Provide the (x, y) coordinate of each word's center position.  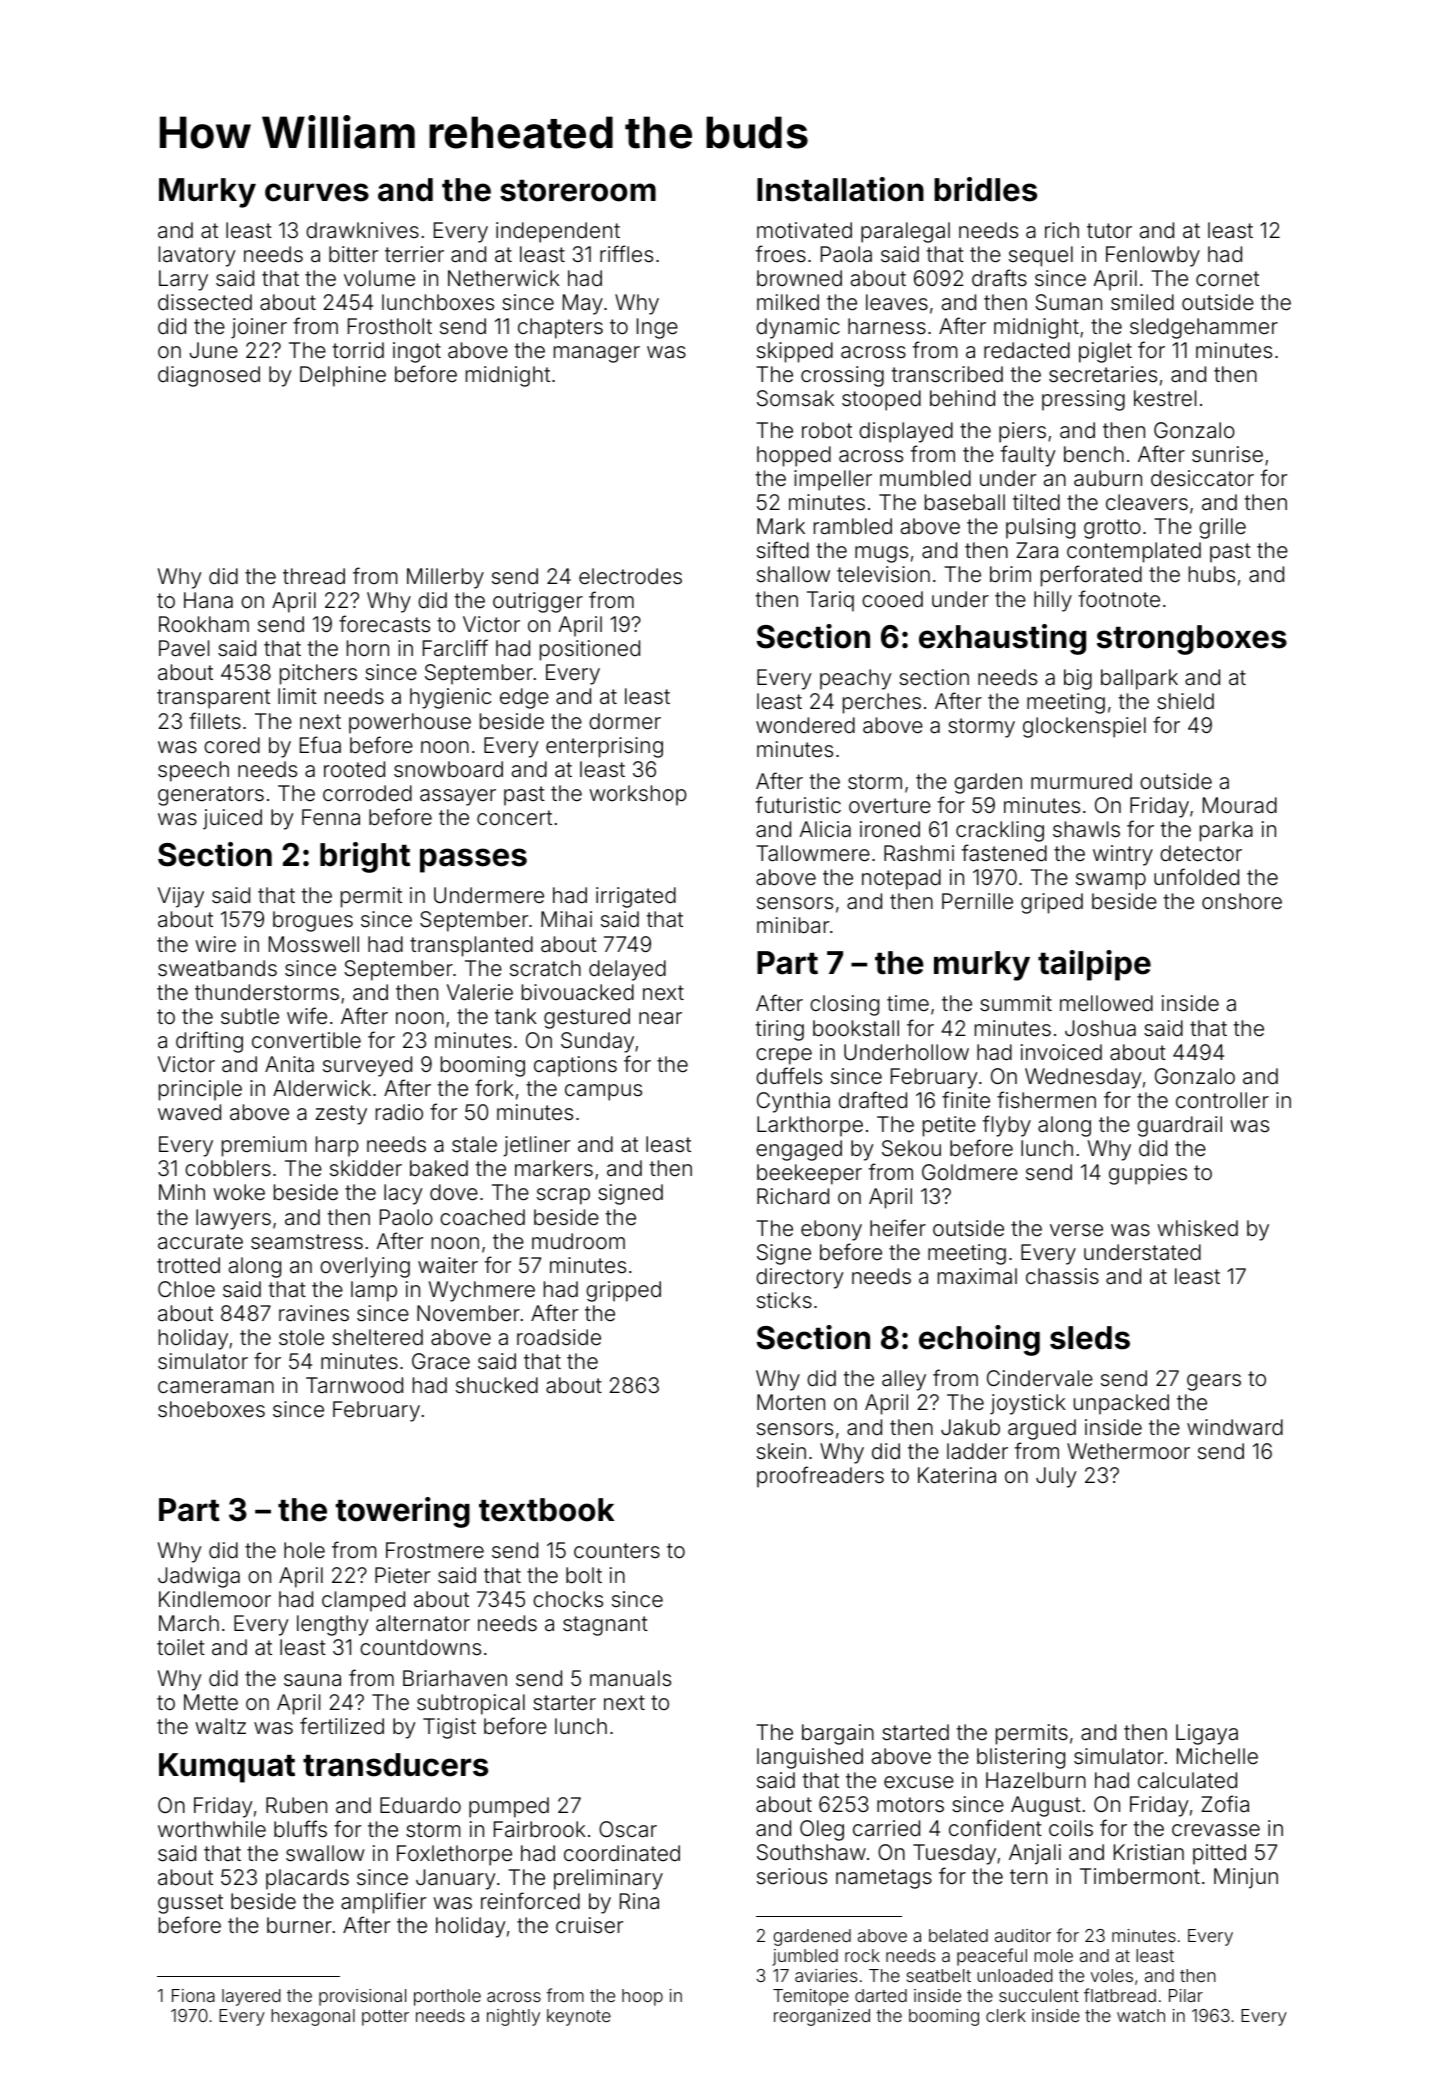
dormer (625, 721)
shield (1185, 701)
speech (193, 771)
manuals (630, 1678)
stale (474, 1144)
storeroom (578, 191)
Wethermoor (1128, 1451)
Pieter (402, 1575)
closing (844, 1005)
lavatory (197, 256)
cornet (1227, 279)
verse (1076, 1230)
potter (385, 2018)
